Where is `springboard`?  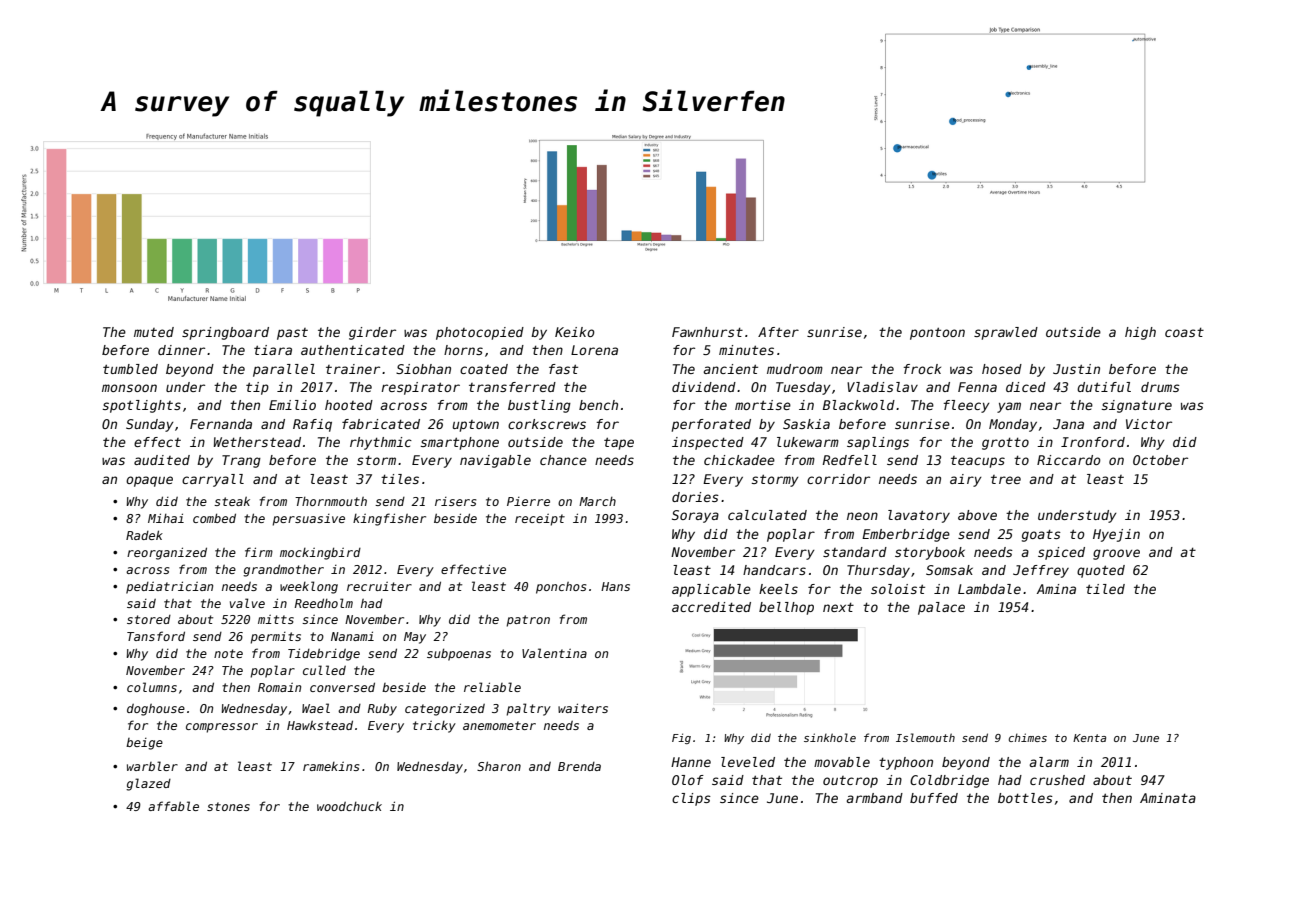 springboard is located at coordinates (225, 333).
